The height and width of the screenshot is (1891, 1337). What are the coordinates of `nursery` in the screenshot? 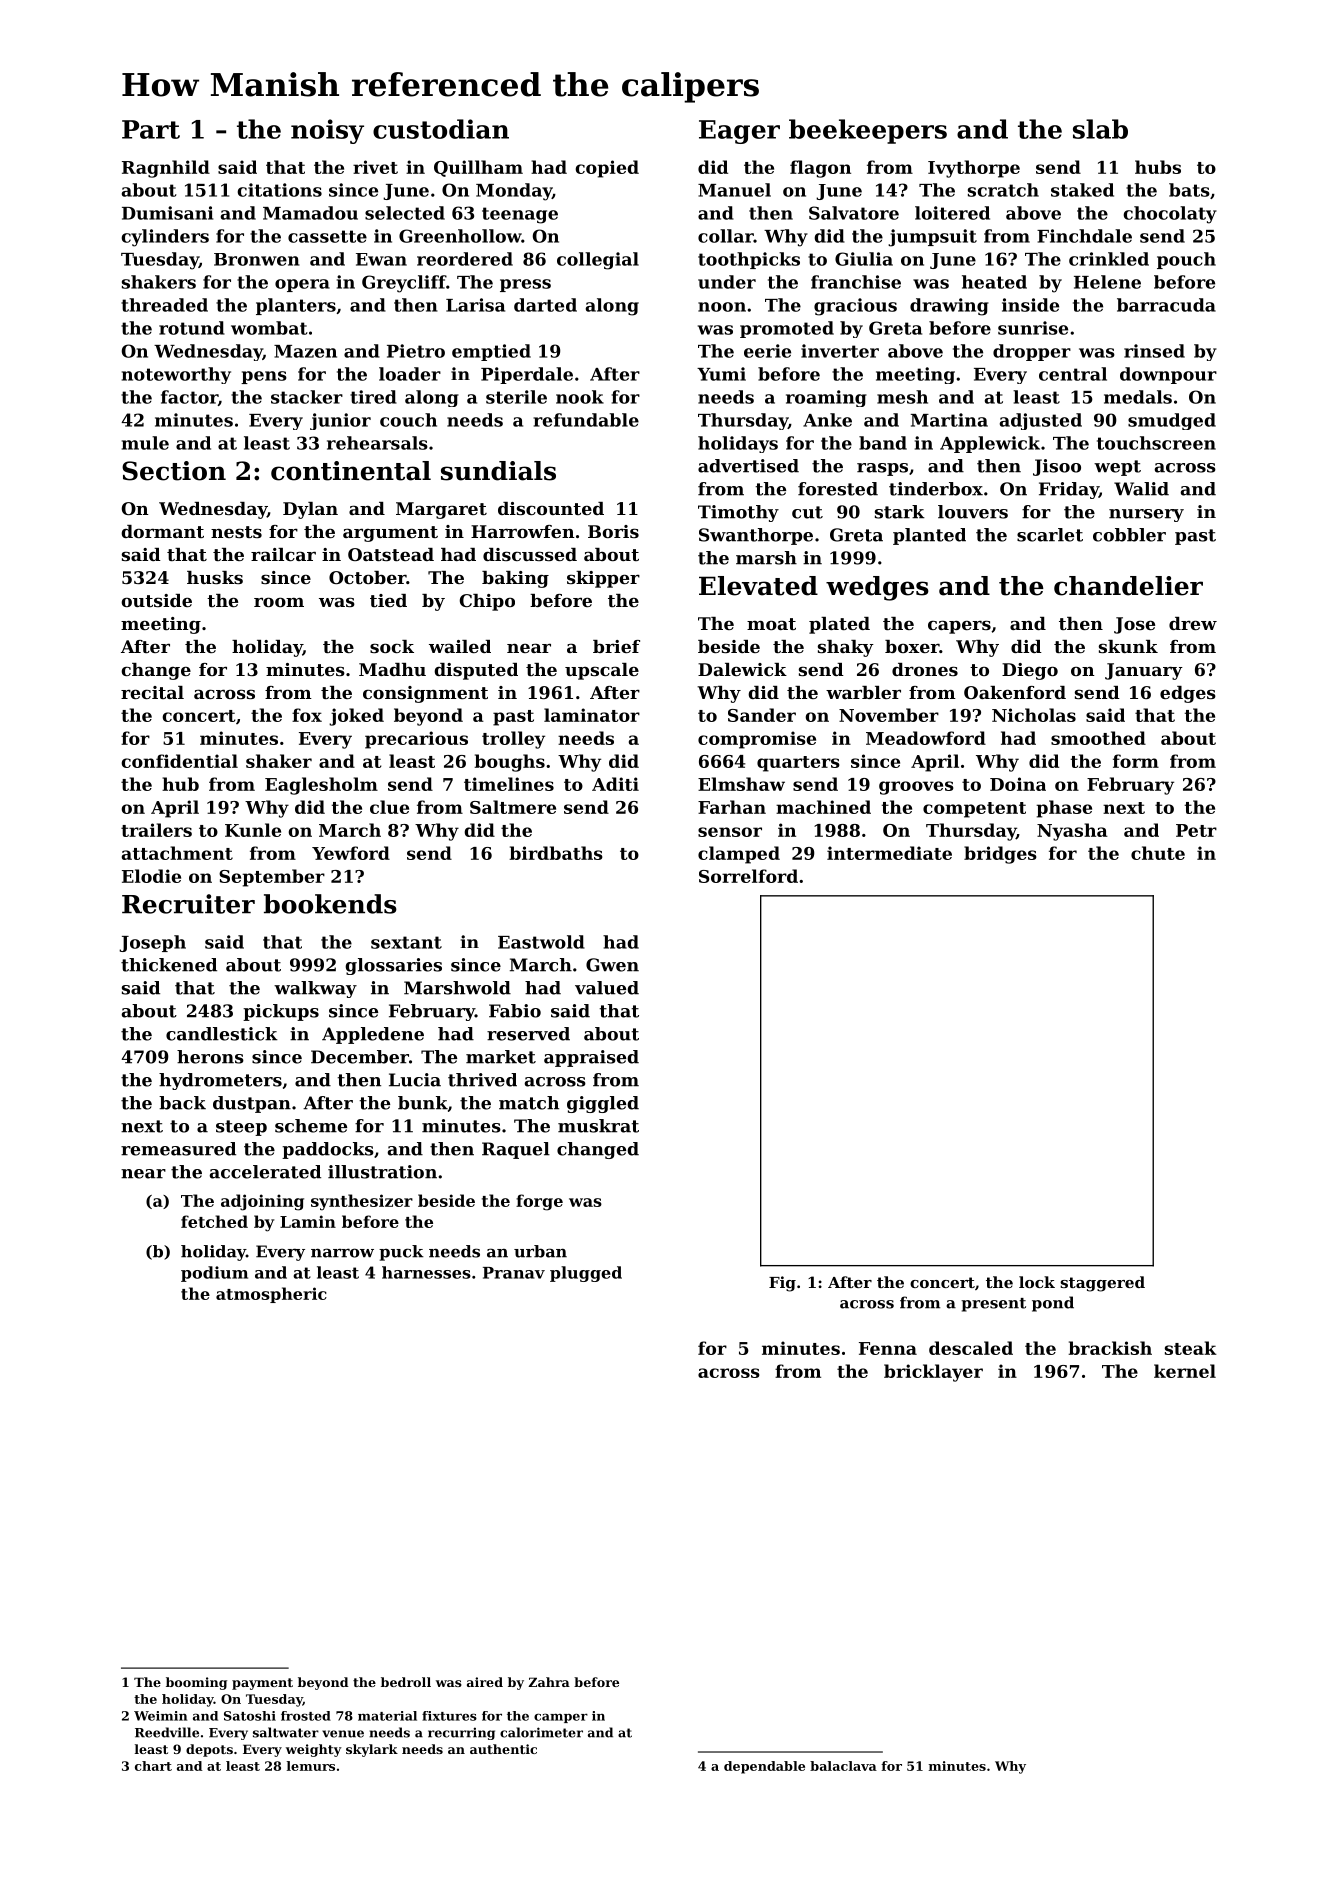 It's located at (1146, 515).
